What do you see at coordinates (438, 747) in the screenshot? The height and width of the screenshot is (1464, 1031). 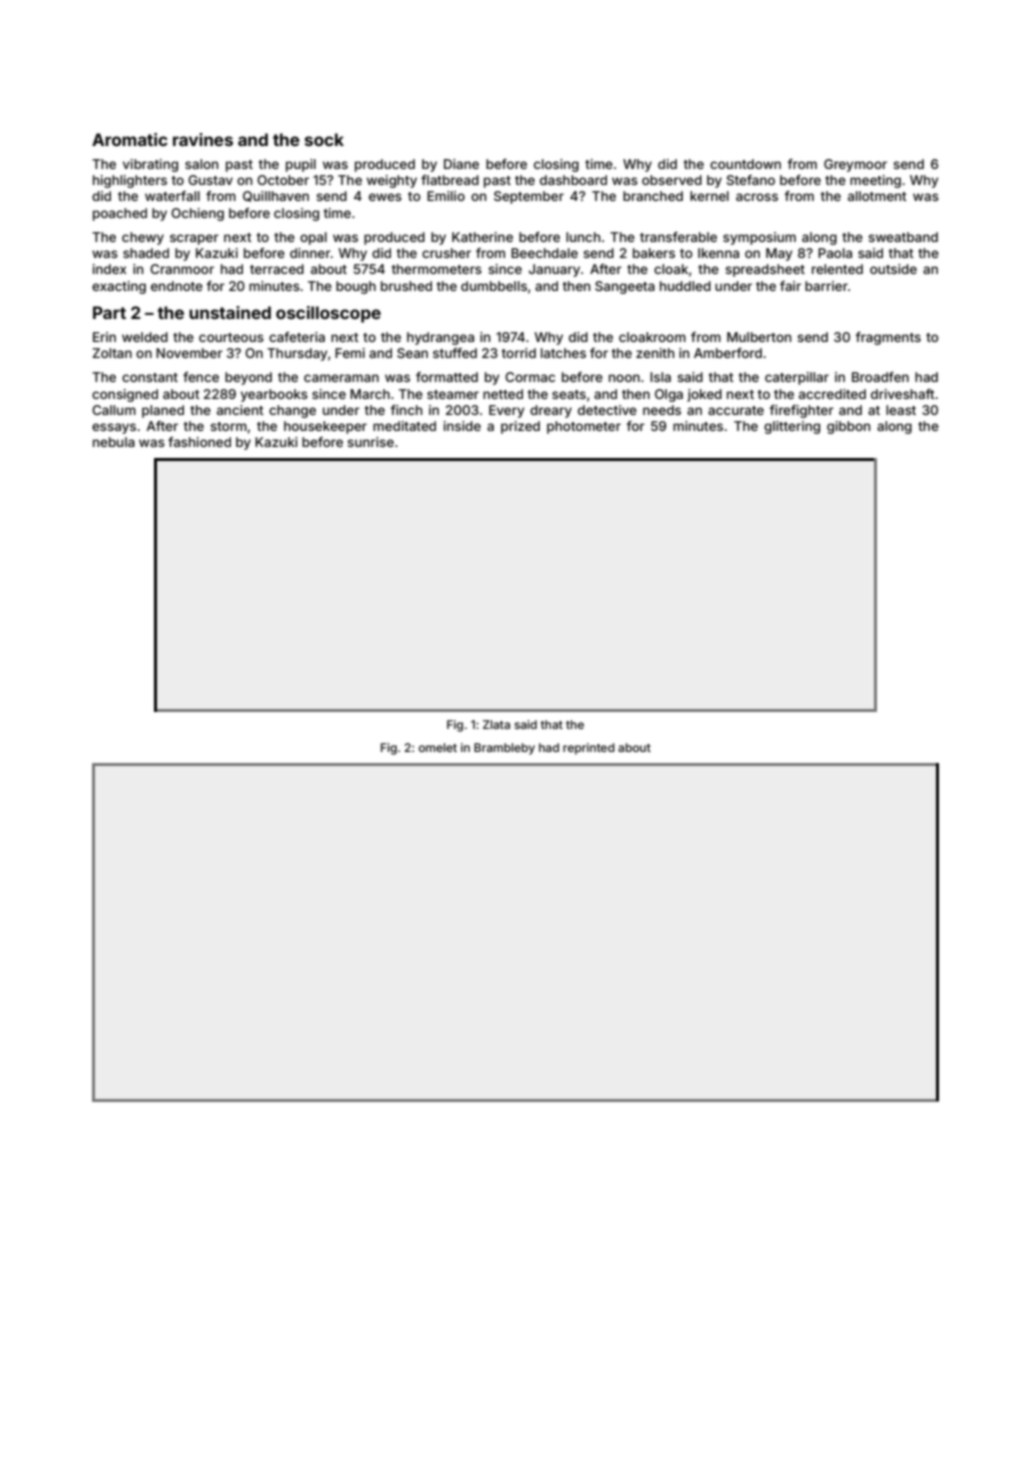 I see `omelet` at bounding box center [438, 747].
